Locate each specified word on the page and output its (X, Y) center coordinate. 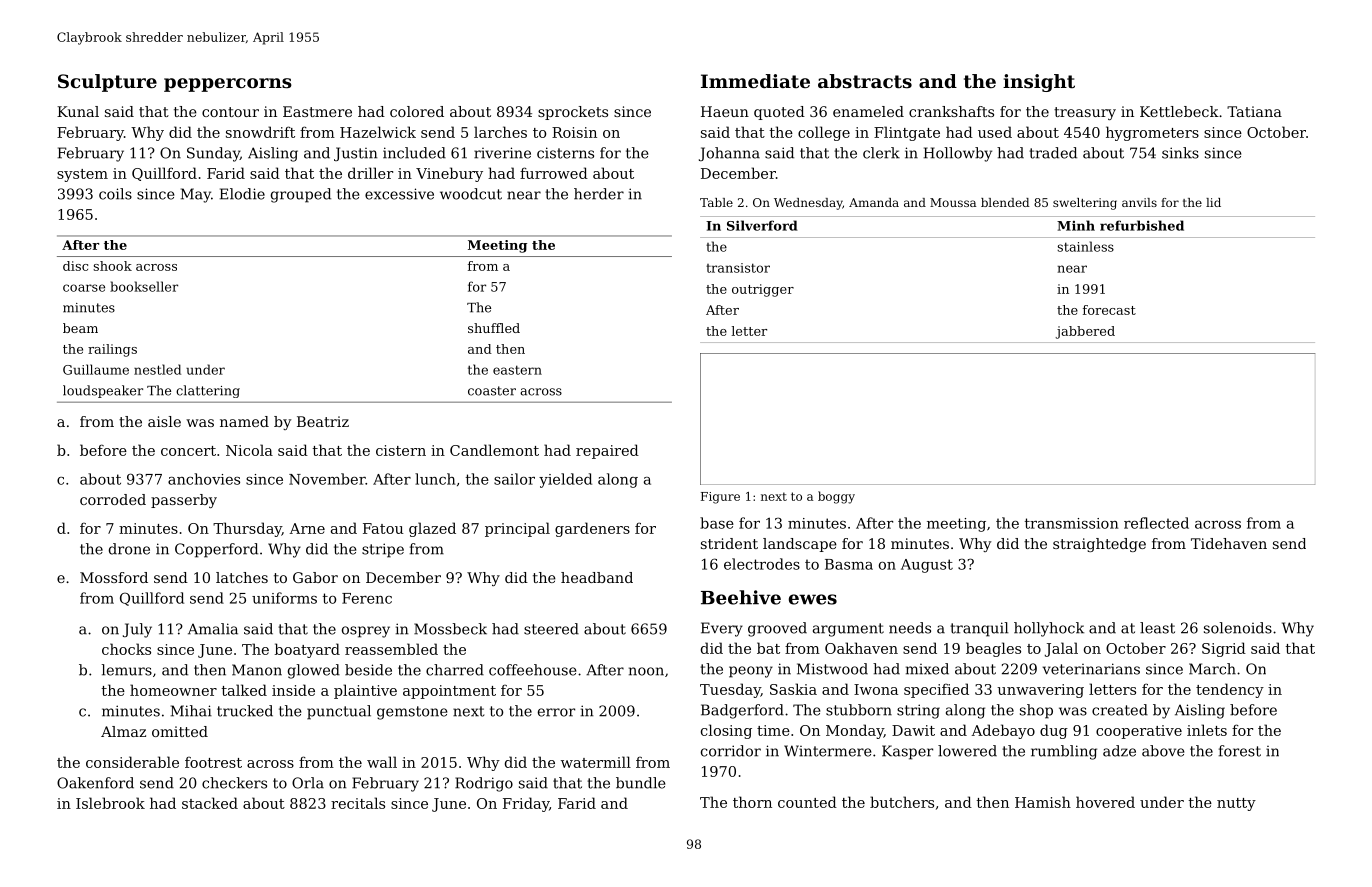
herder (599, 194)
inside (293, 690)
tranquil (979, 629)
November (327, 479)
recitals (358, 803)
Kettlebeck (1179, 111)
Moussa (953, 202)
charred (455, 670)
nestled (157, 369)
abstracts (865, 81)
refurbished (1142, 225)
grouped (301, 195)
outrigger (763, 290)
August (927, 566)
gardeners (592, 529)
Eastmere (317, 111)
